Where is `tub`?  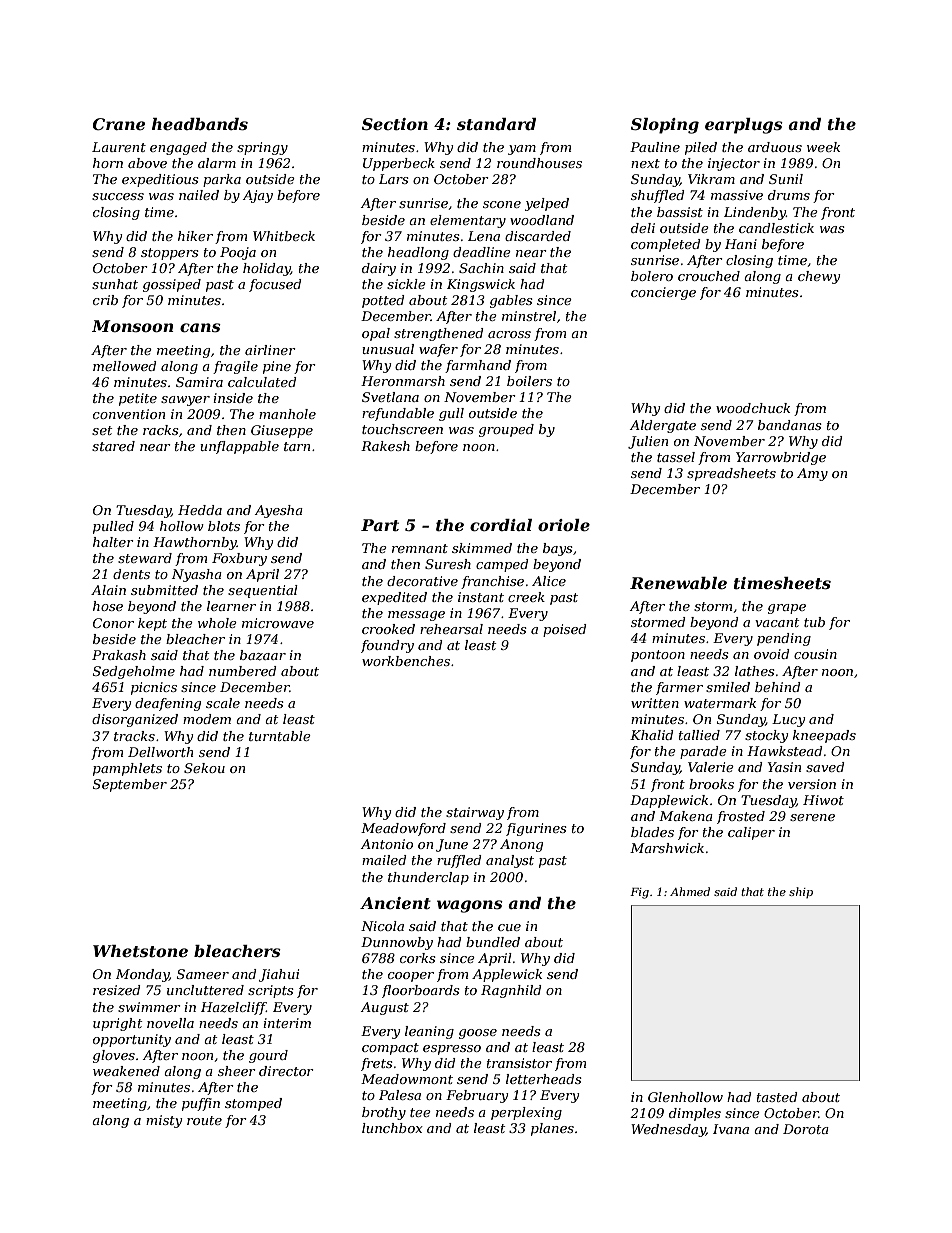 tub is located at coordinates (814, 622).
